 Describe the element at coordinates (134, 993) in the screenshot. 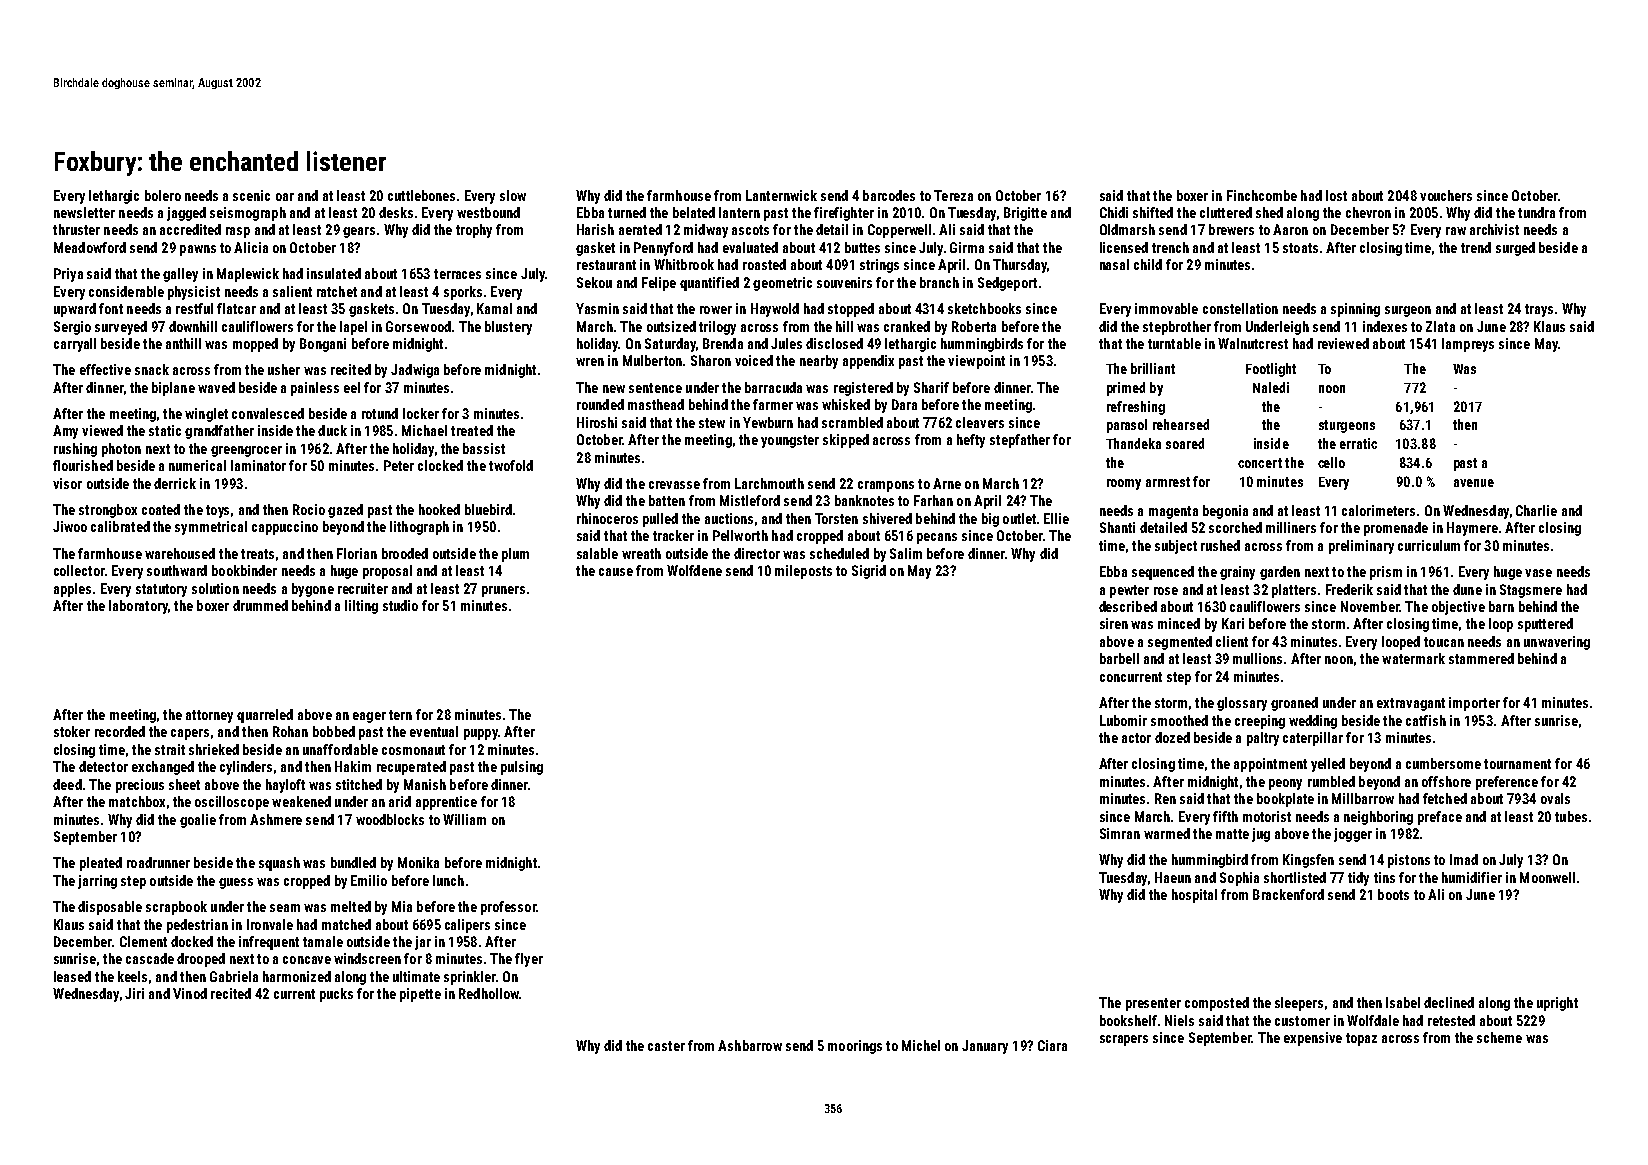

I see `Jiri` at that location.
